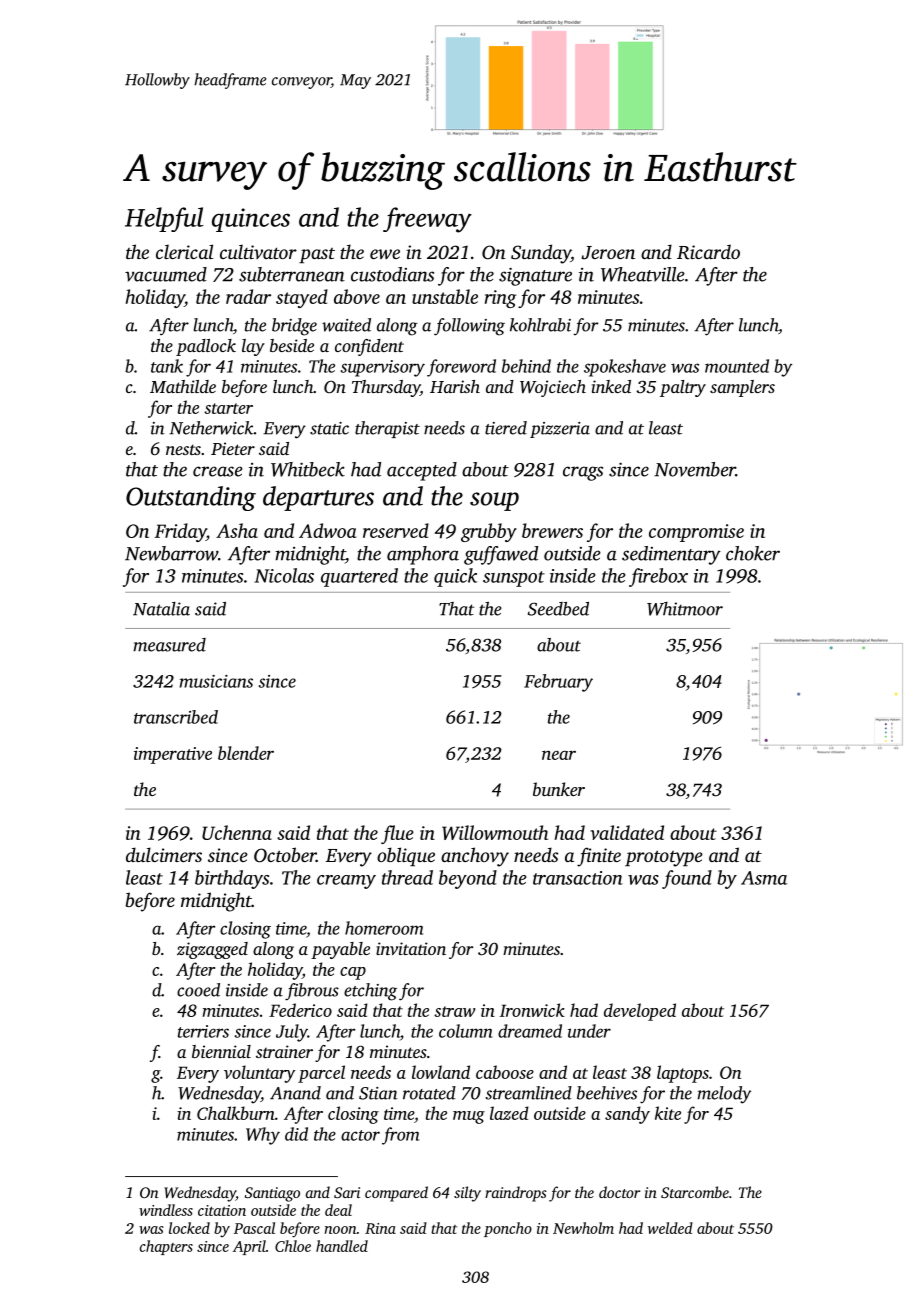  What do you see at coordinates (308, 469) in the screenshot?
I see `Whitbeck` at bounding box center [308, 469].
